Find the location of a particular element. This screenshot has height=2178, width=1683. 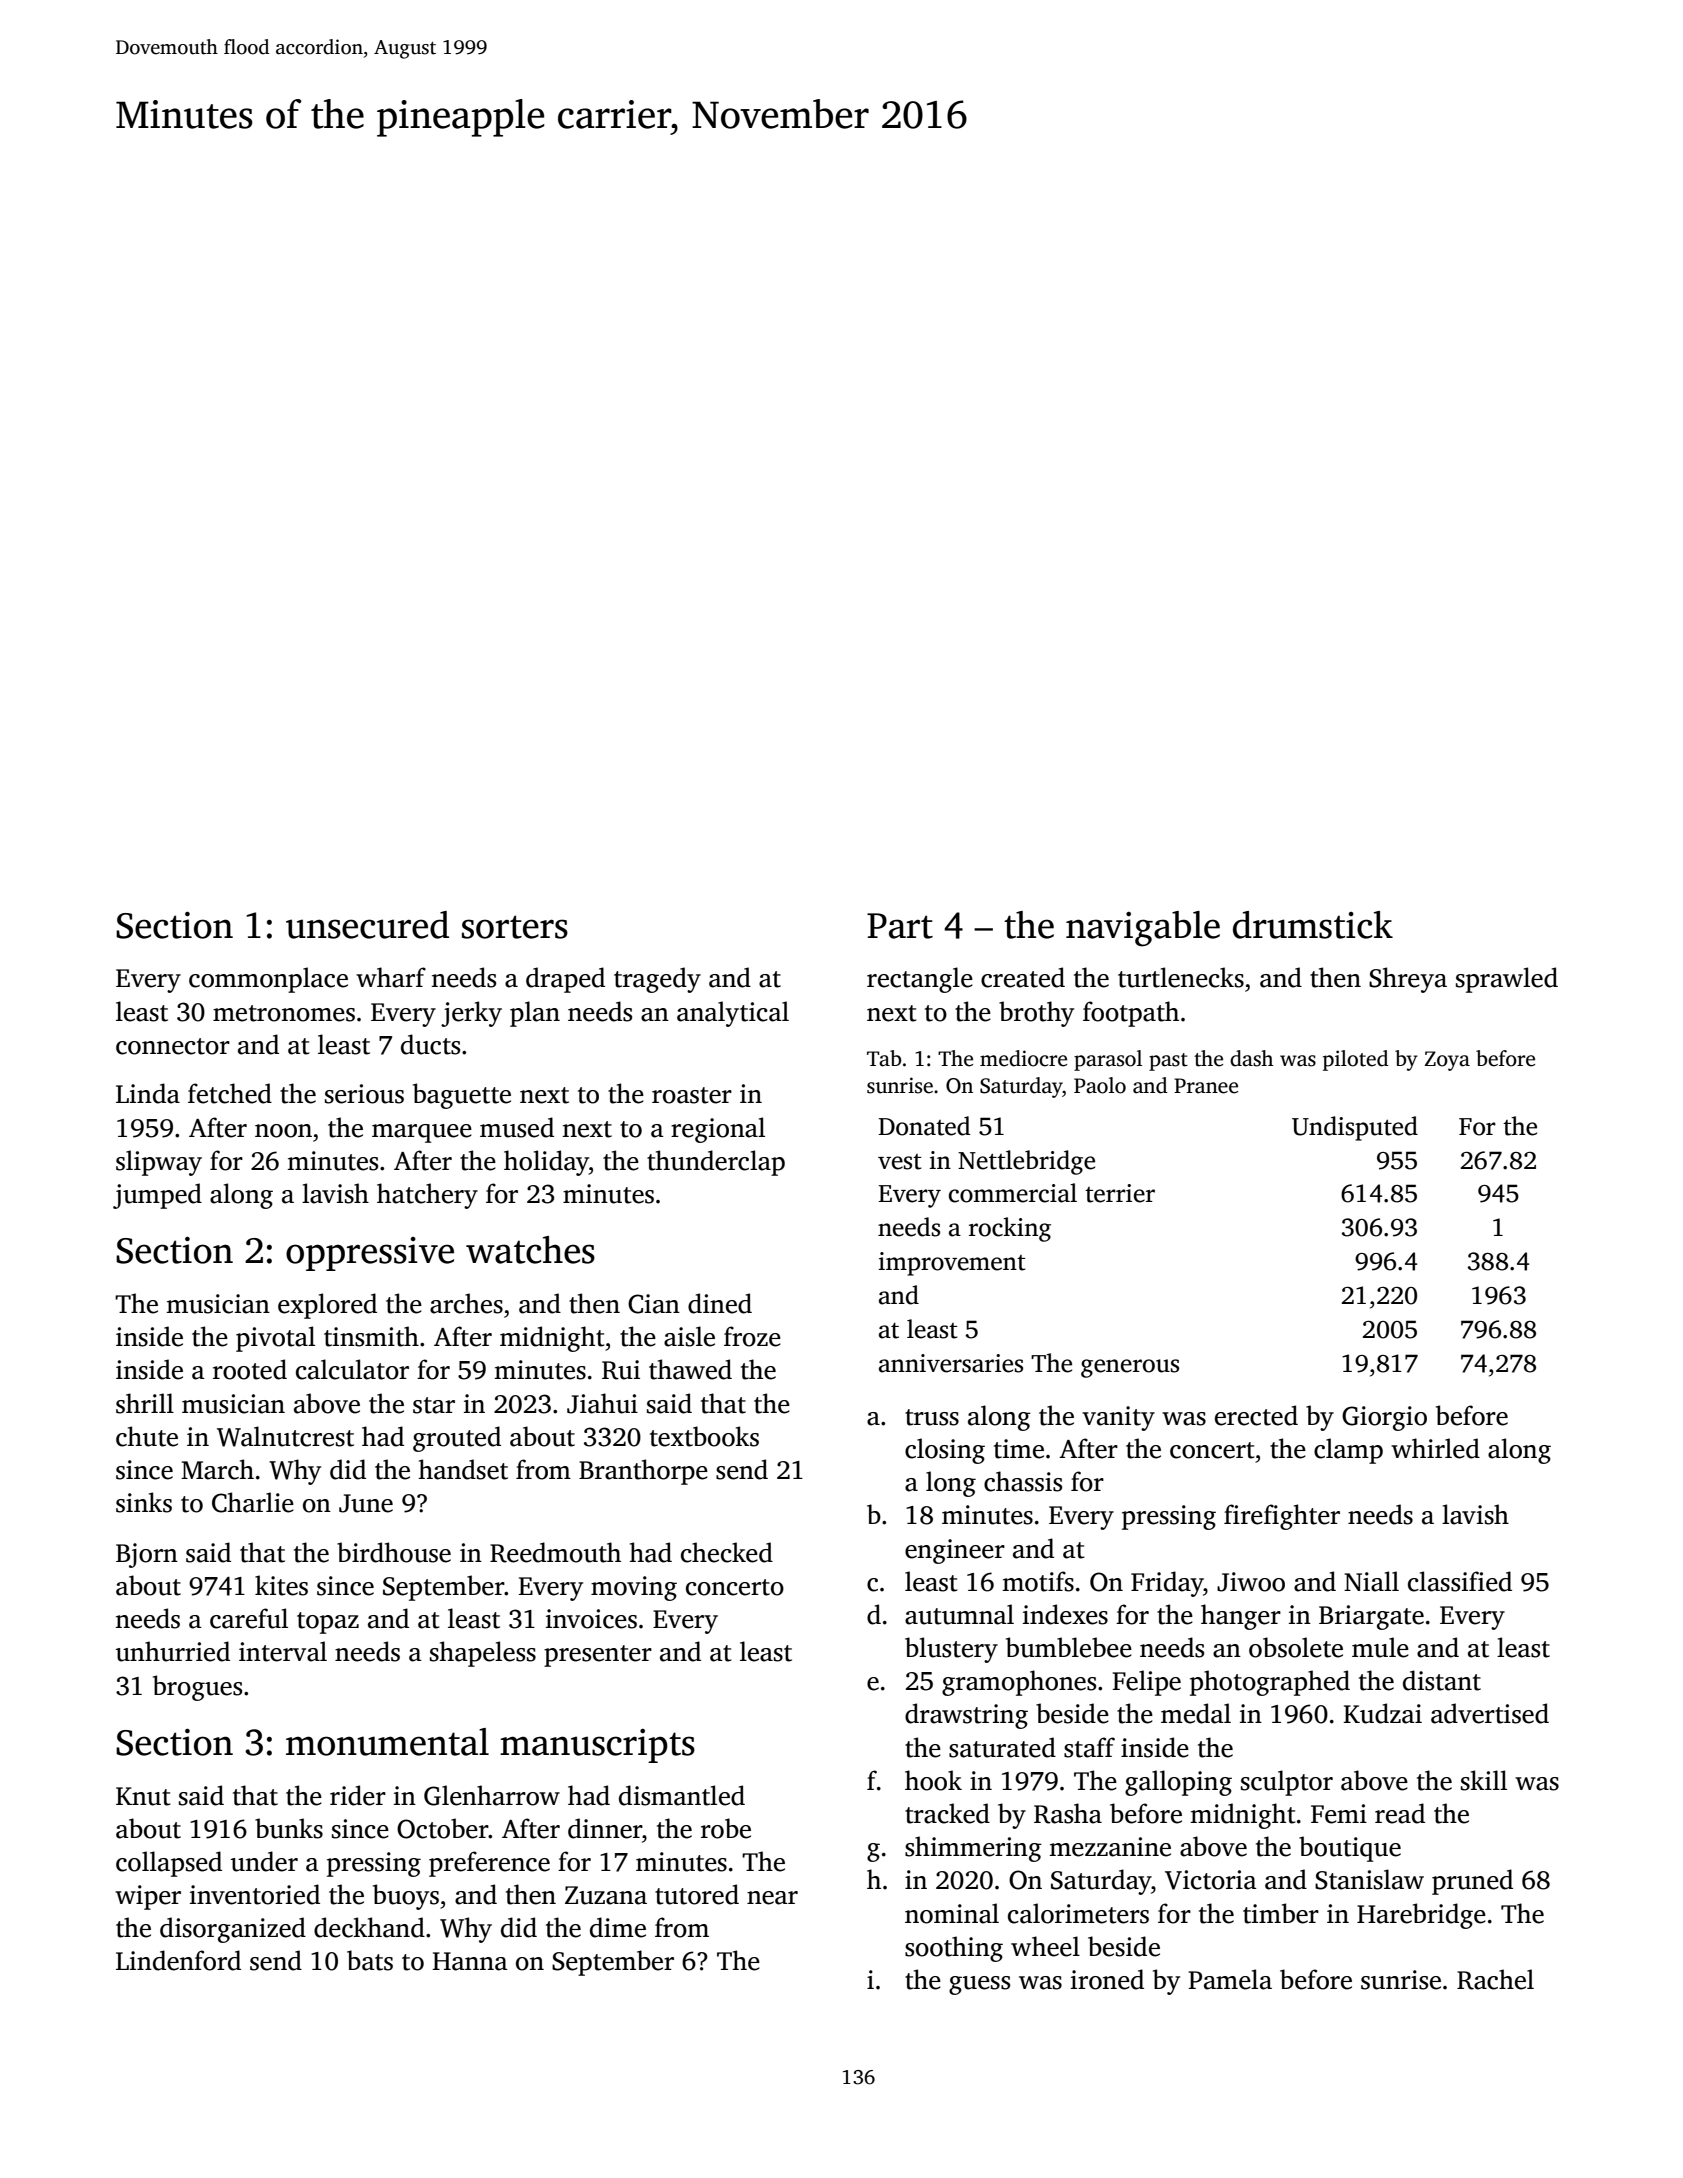

dime is located at coordinates (618, 1927).
